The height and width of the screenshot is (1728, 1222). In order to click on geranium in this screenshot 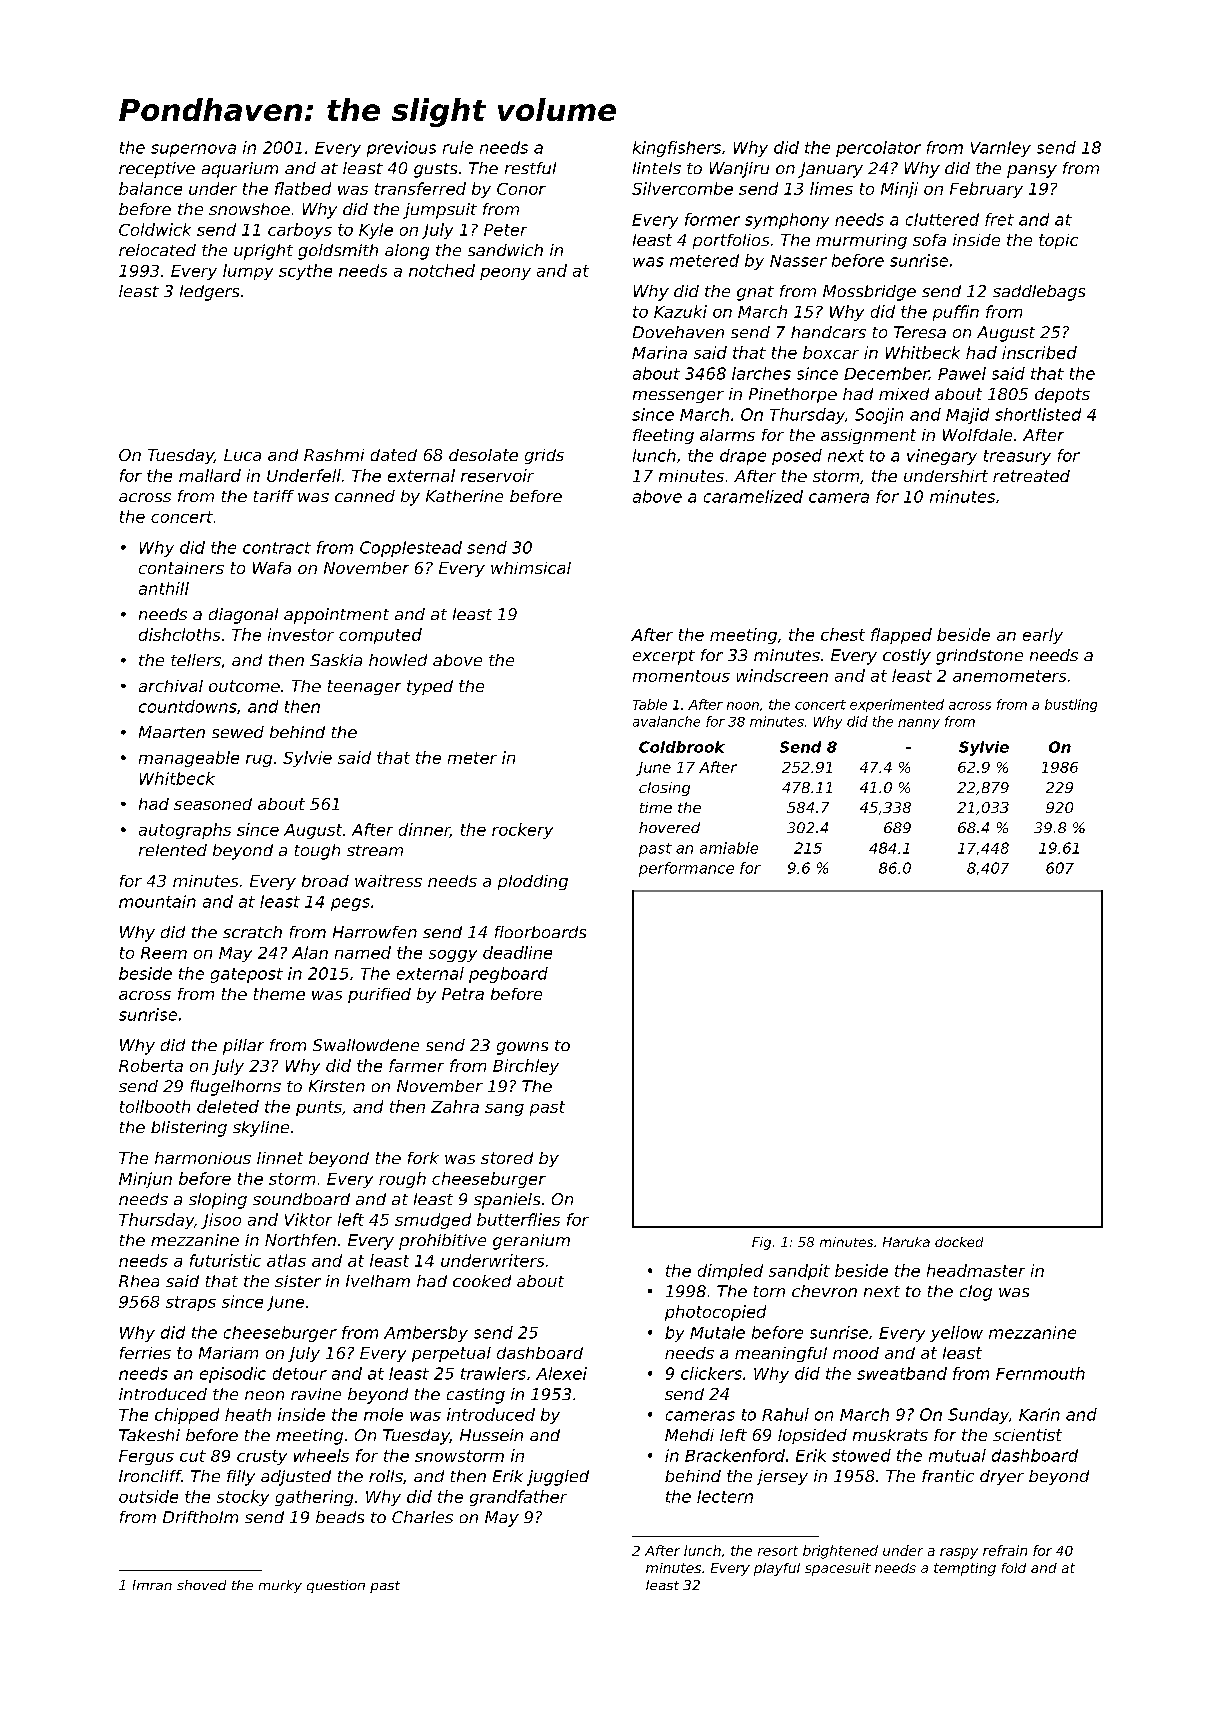, I will do `click(531, 1242)`.
